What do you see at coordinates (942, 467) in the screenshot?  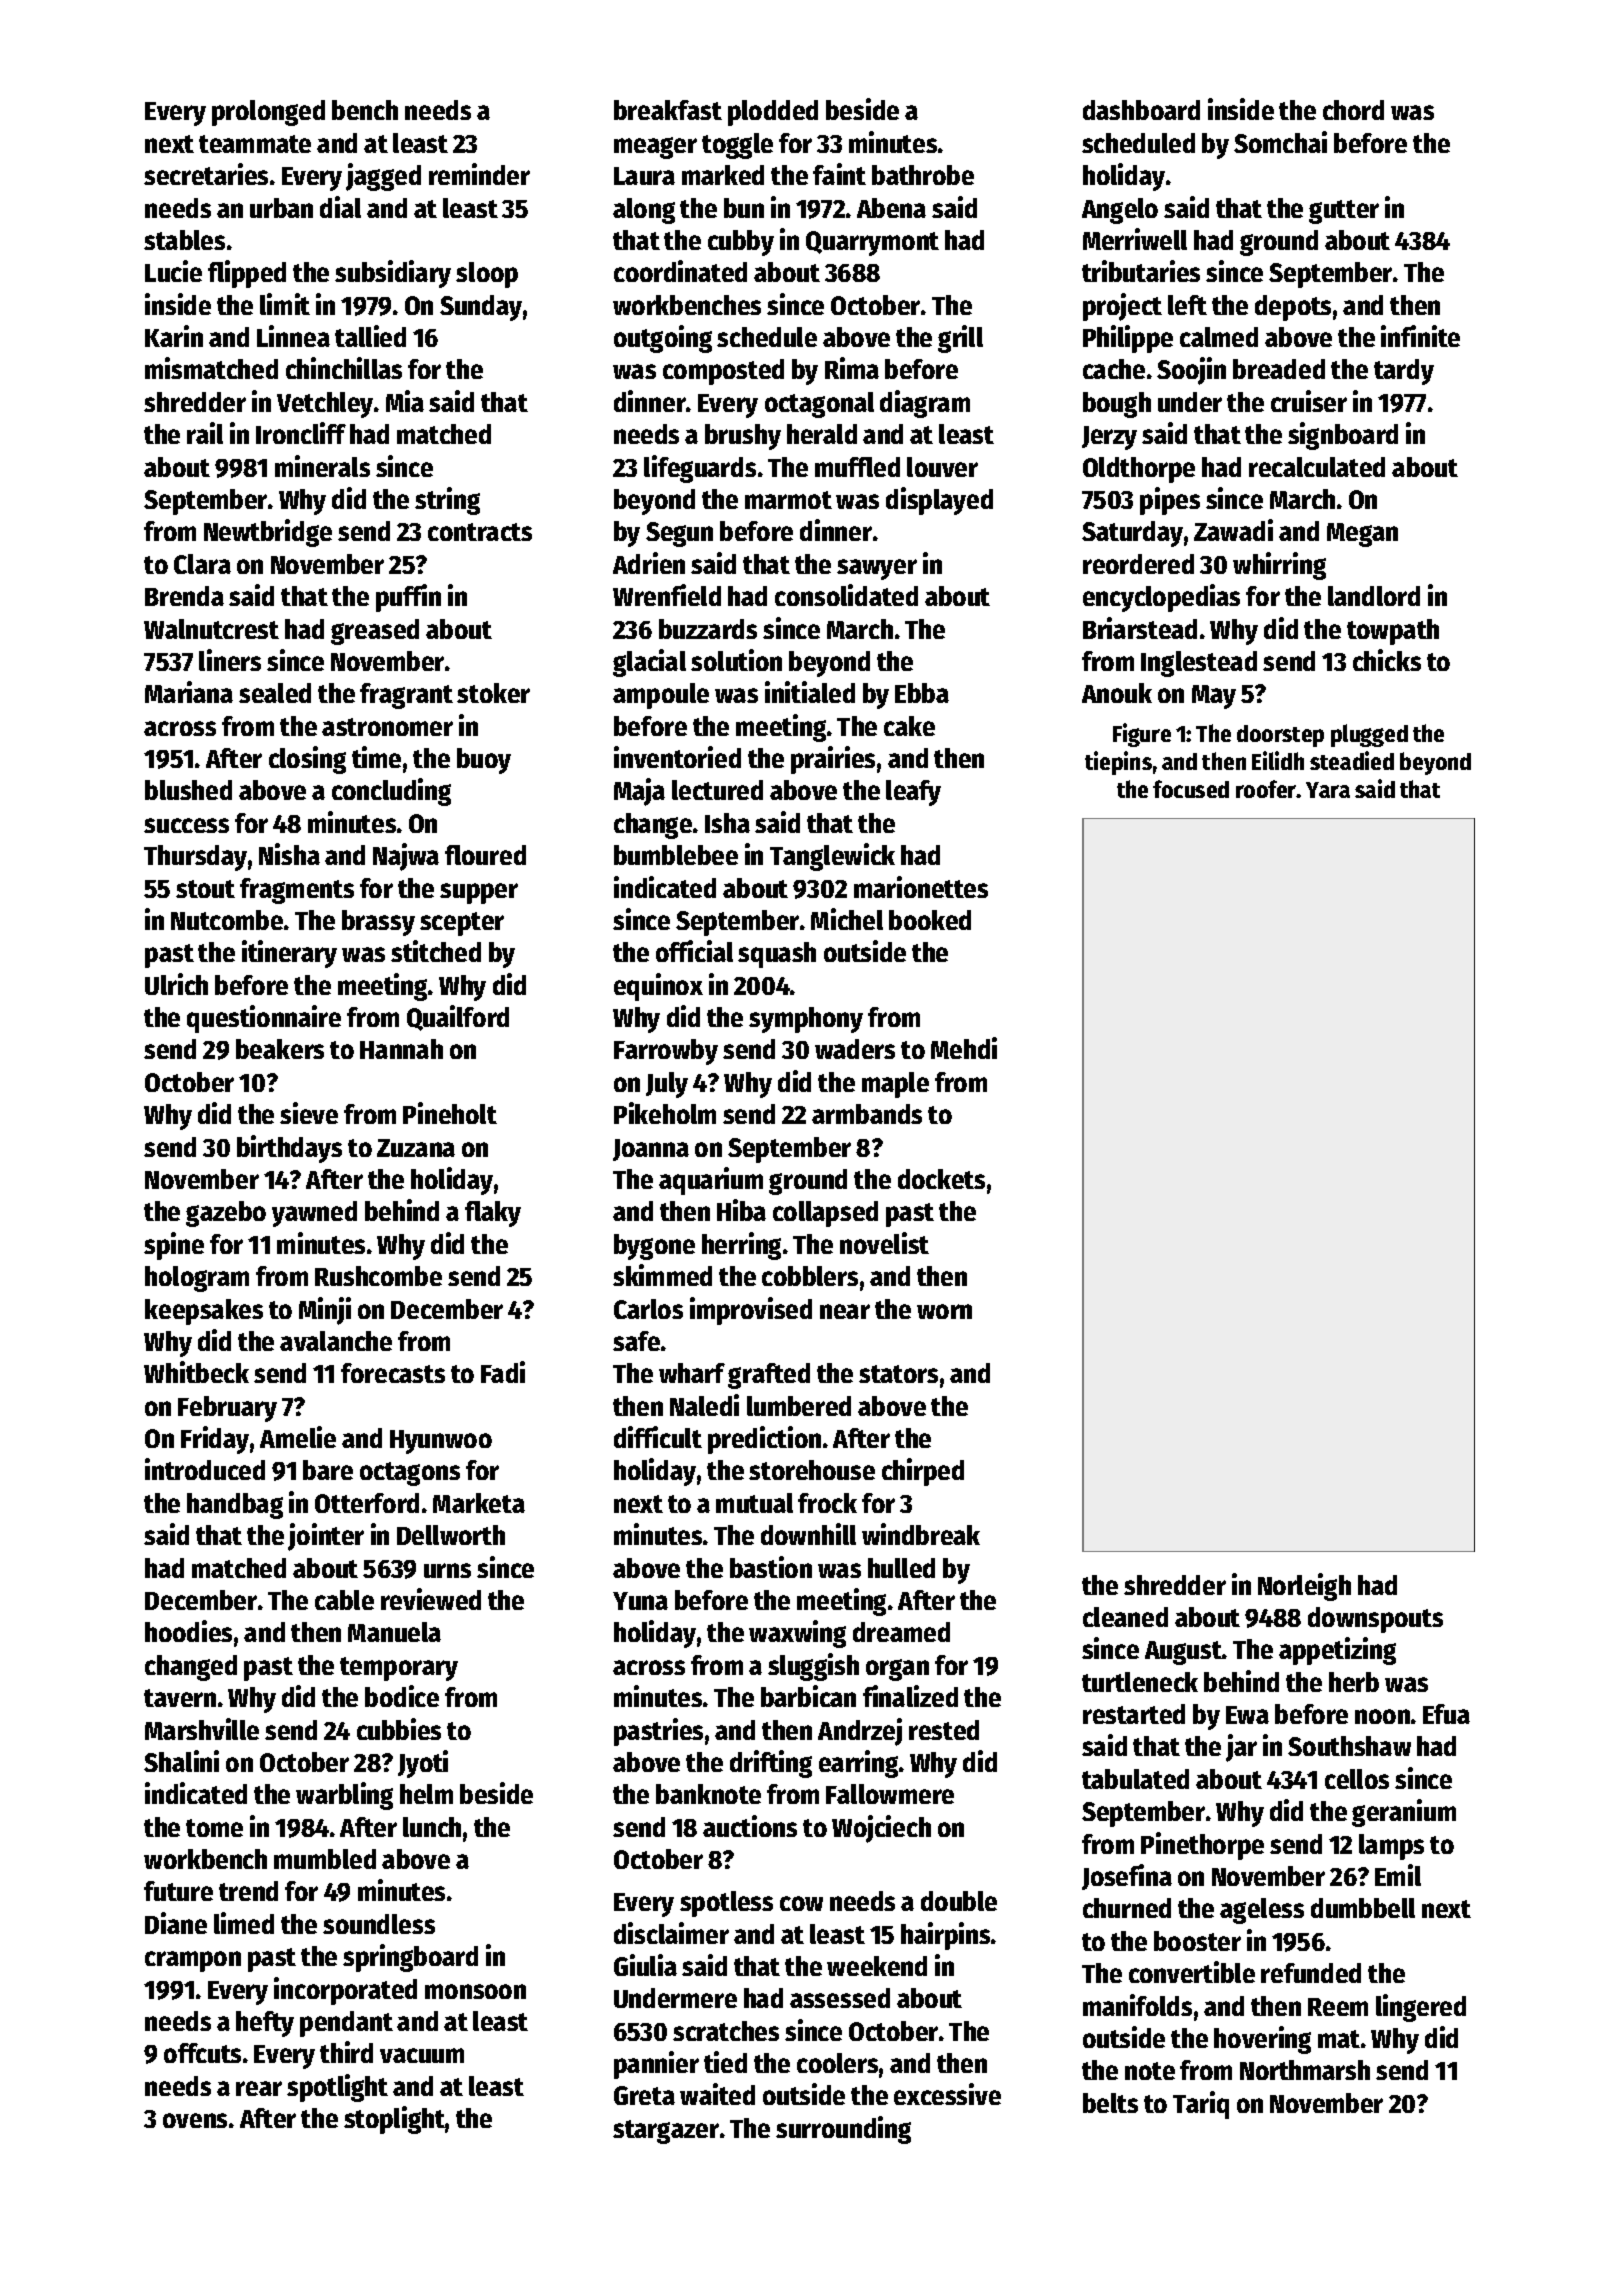 I see `louver` at bounding box center [942, 467].
